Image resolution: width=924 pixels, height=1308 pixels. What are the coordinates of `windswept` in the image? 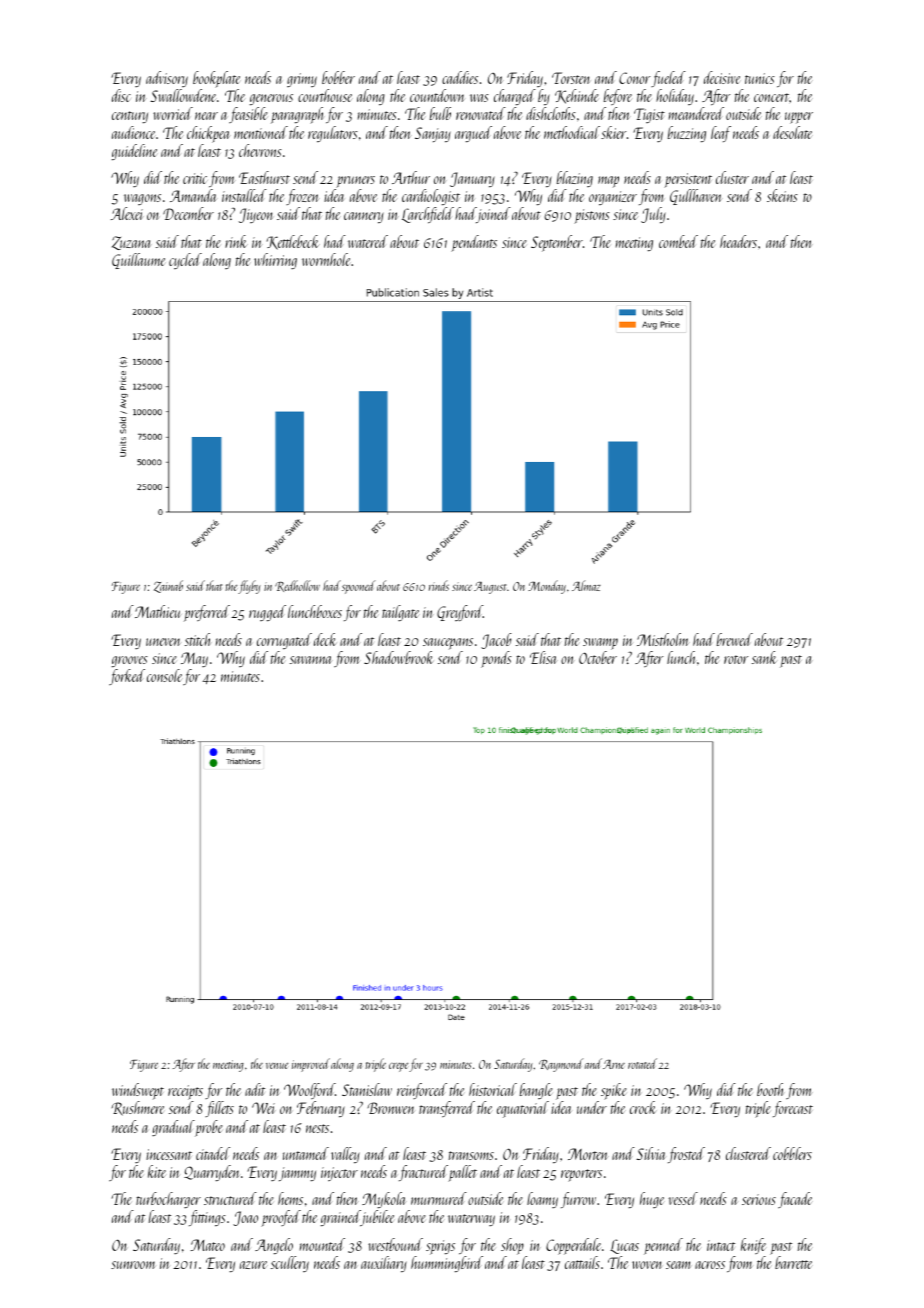 It's located at (138, 1091).
